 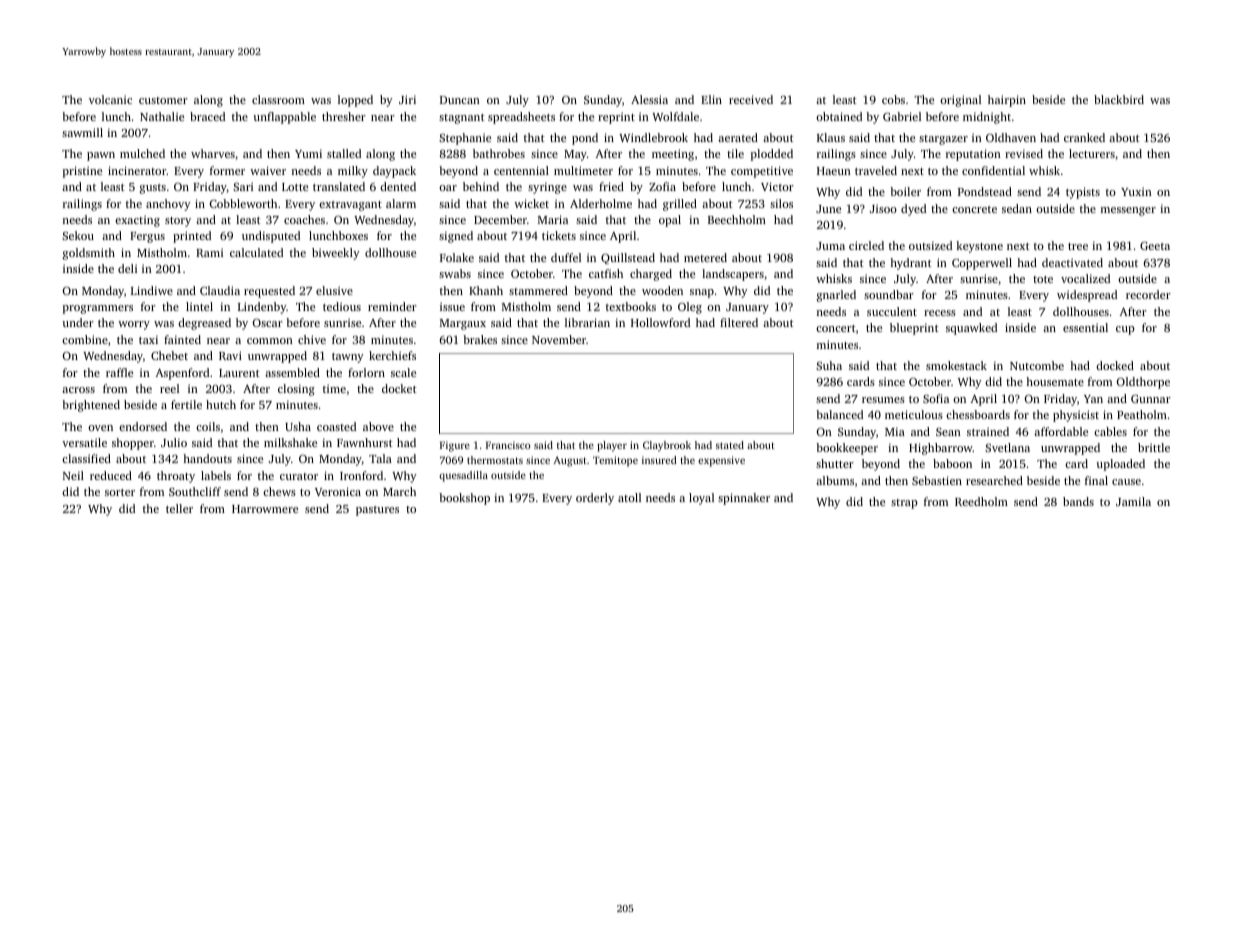 I want to click on metered, so click(x=705, y=257).
